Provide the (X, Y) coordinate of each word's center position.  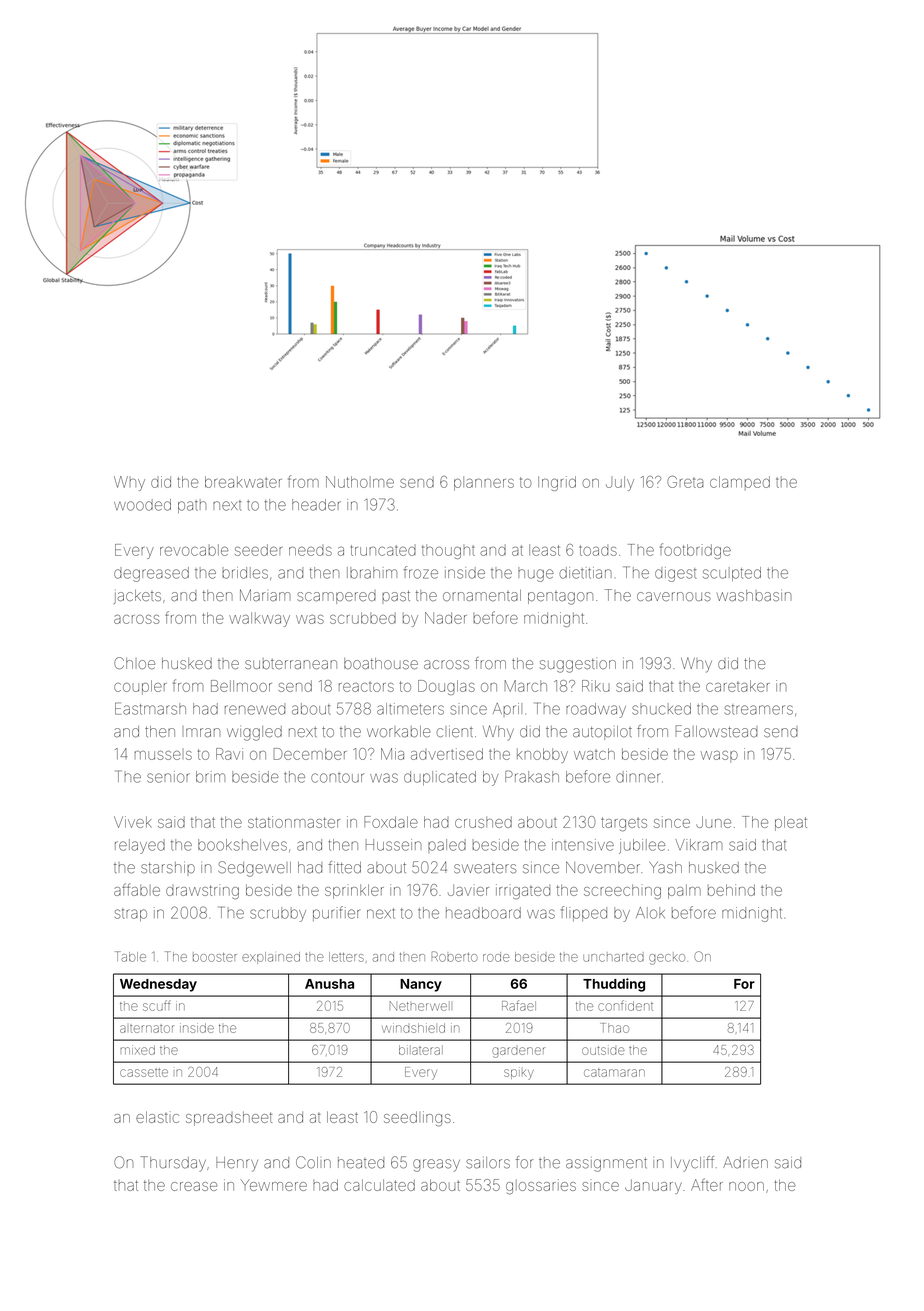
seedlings (417, 1118)
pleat (791, 823)
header (316, 505)
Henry (237, 1164)
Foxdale (391, 822)
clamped (740, 483)
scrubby (278, 914)
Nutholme (360, 482)
